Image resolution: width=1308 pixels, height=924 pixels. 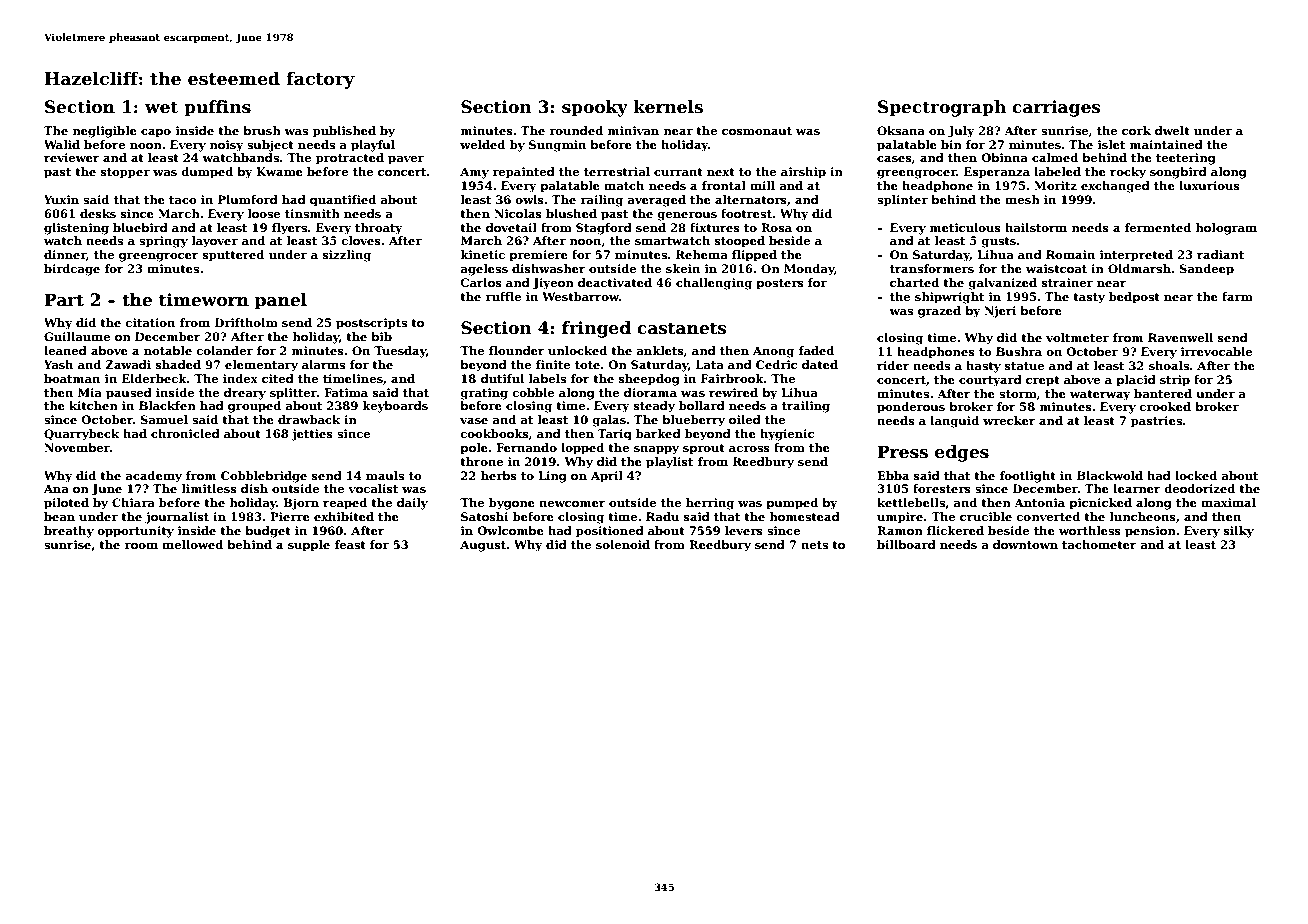 I want to click on posters, so click(x=780, y=284).
